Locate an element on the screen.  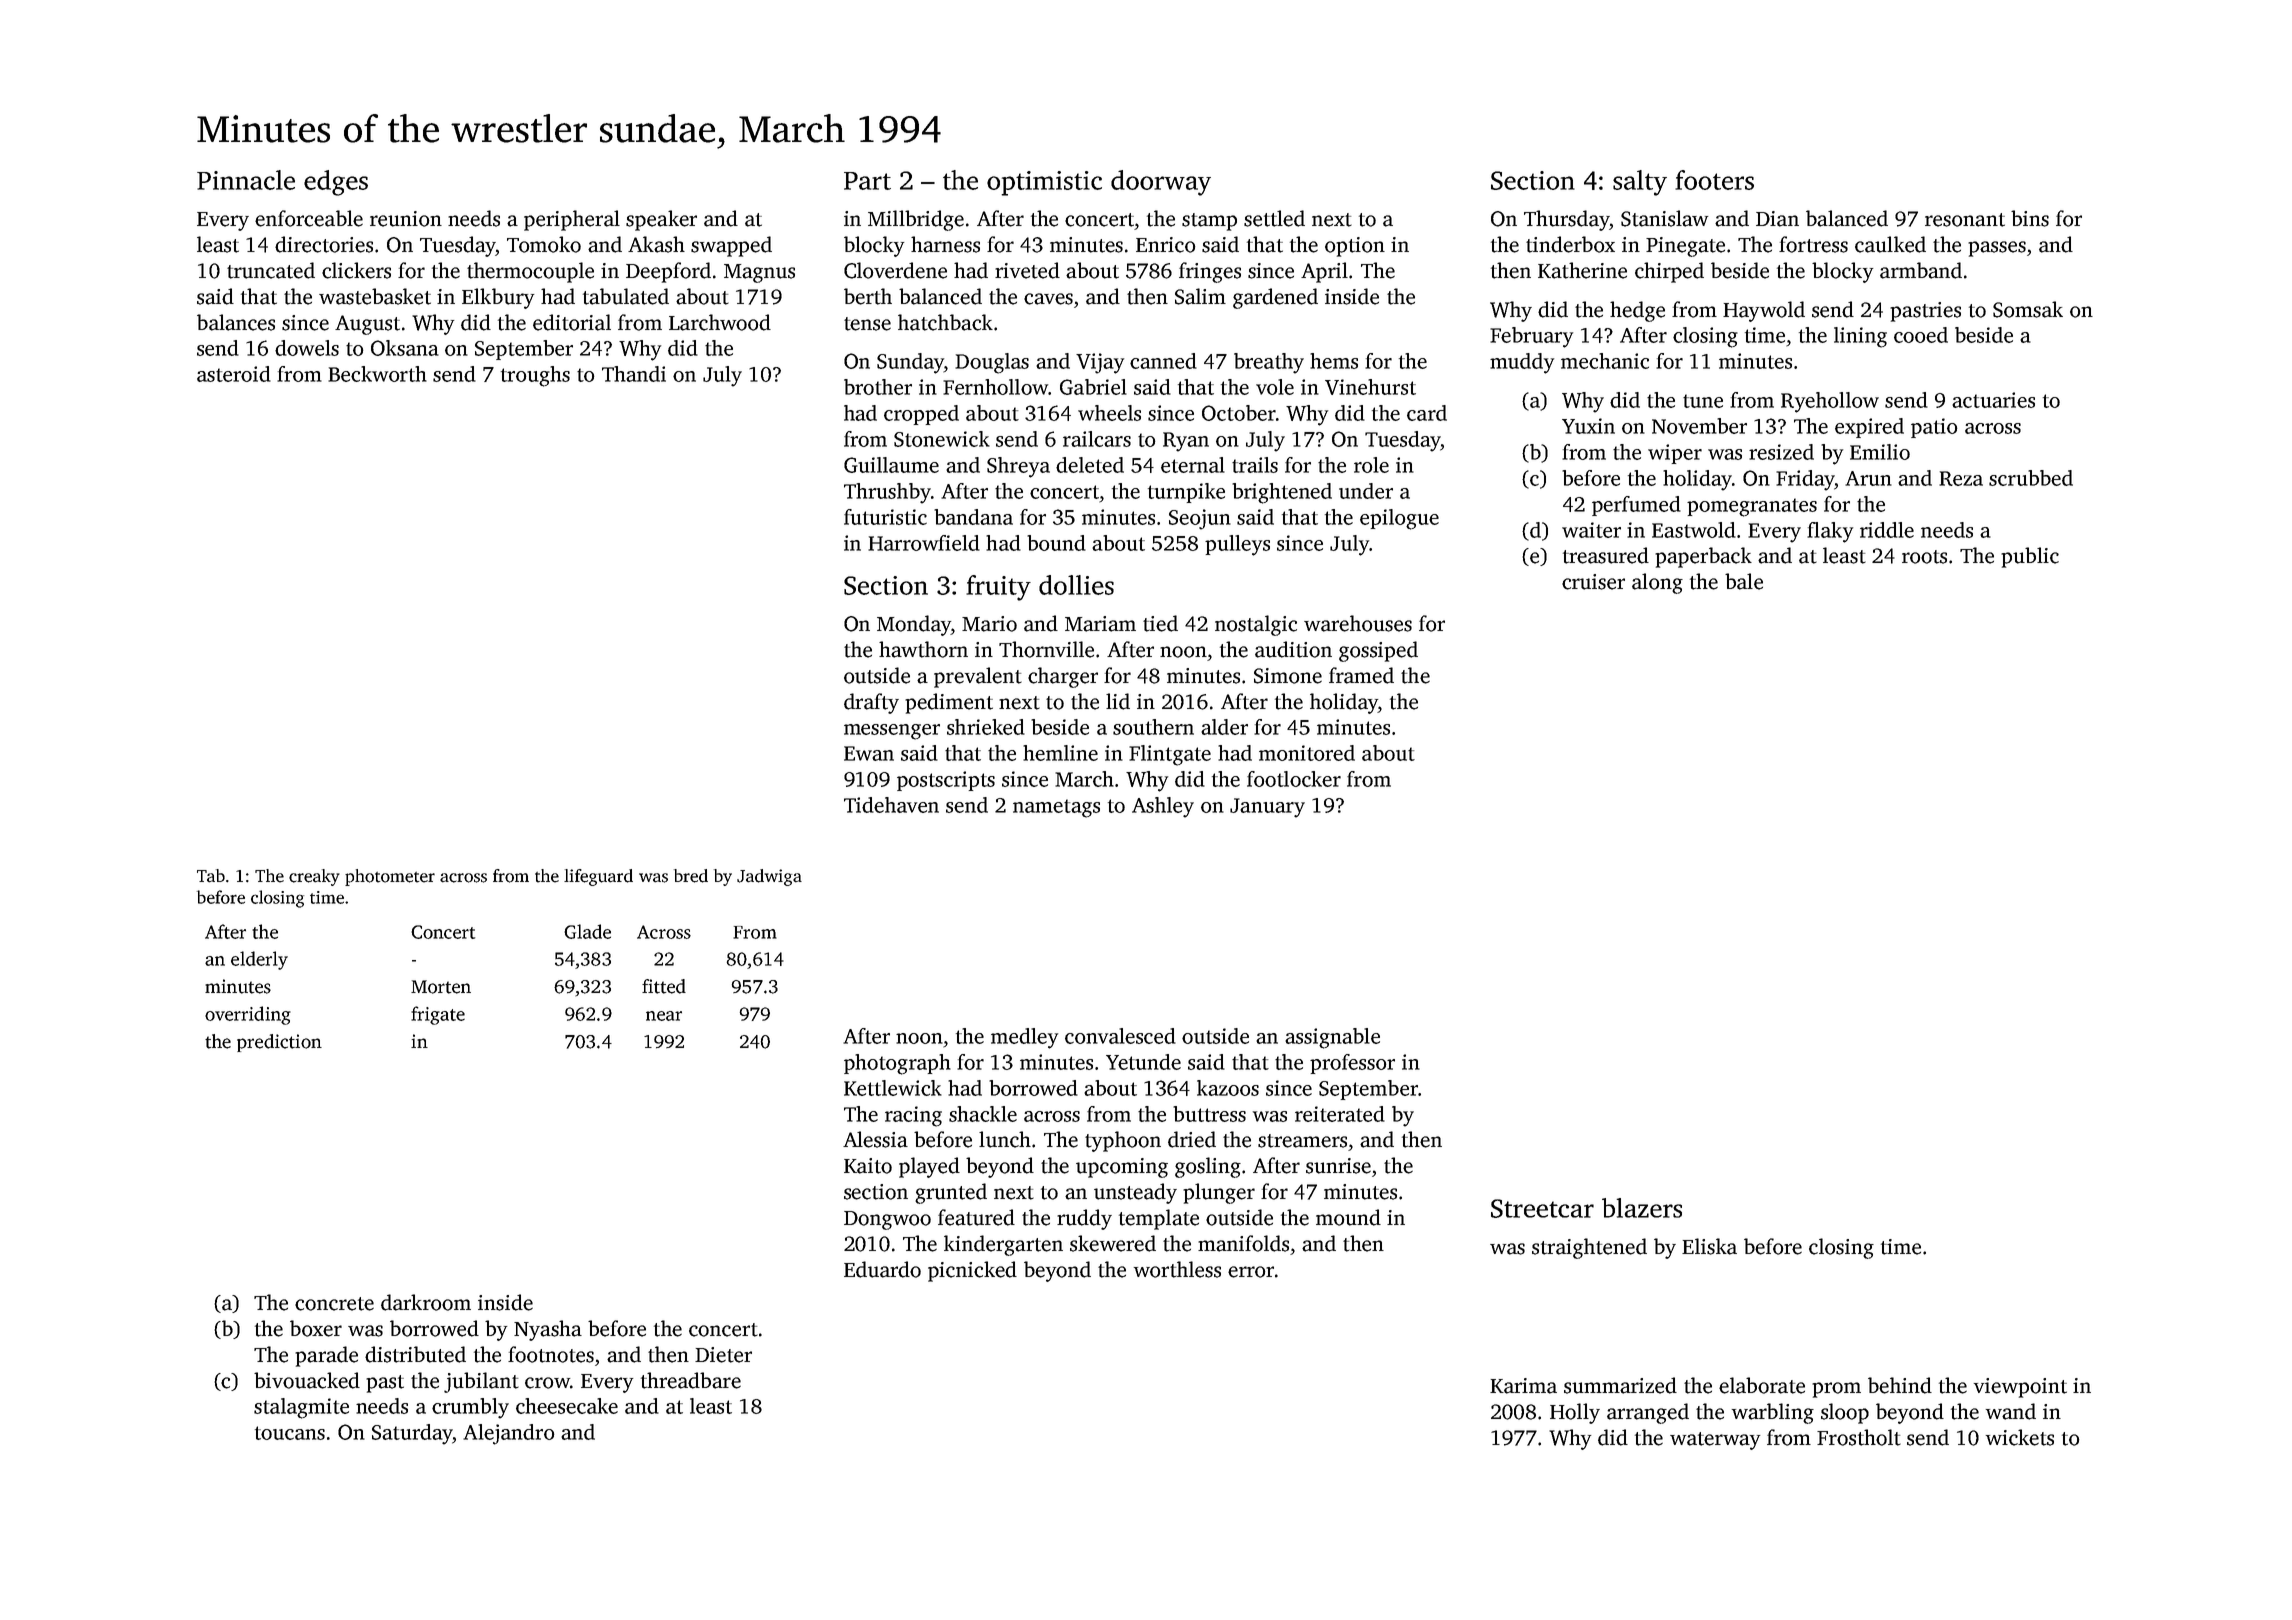
sloop is located at coordinates (1845, 1413).
